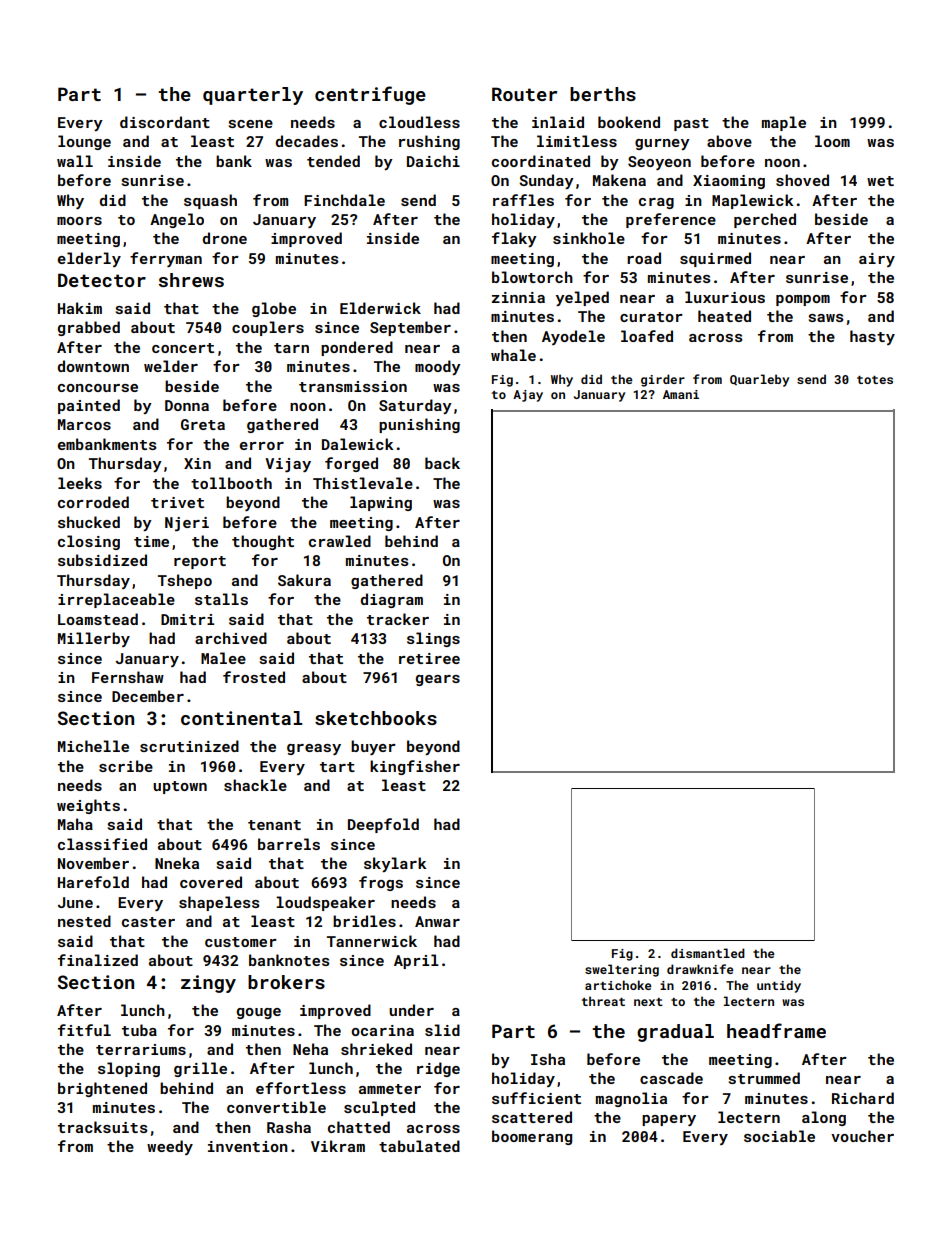  I want to click on Xiaoming, so click(729, 182).
